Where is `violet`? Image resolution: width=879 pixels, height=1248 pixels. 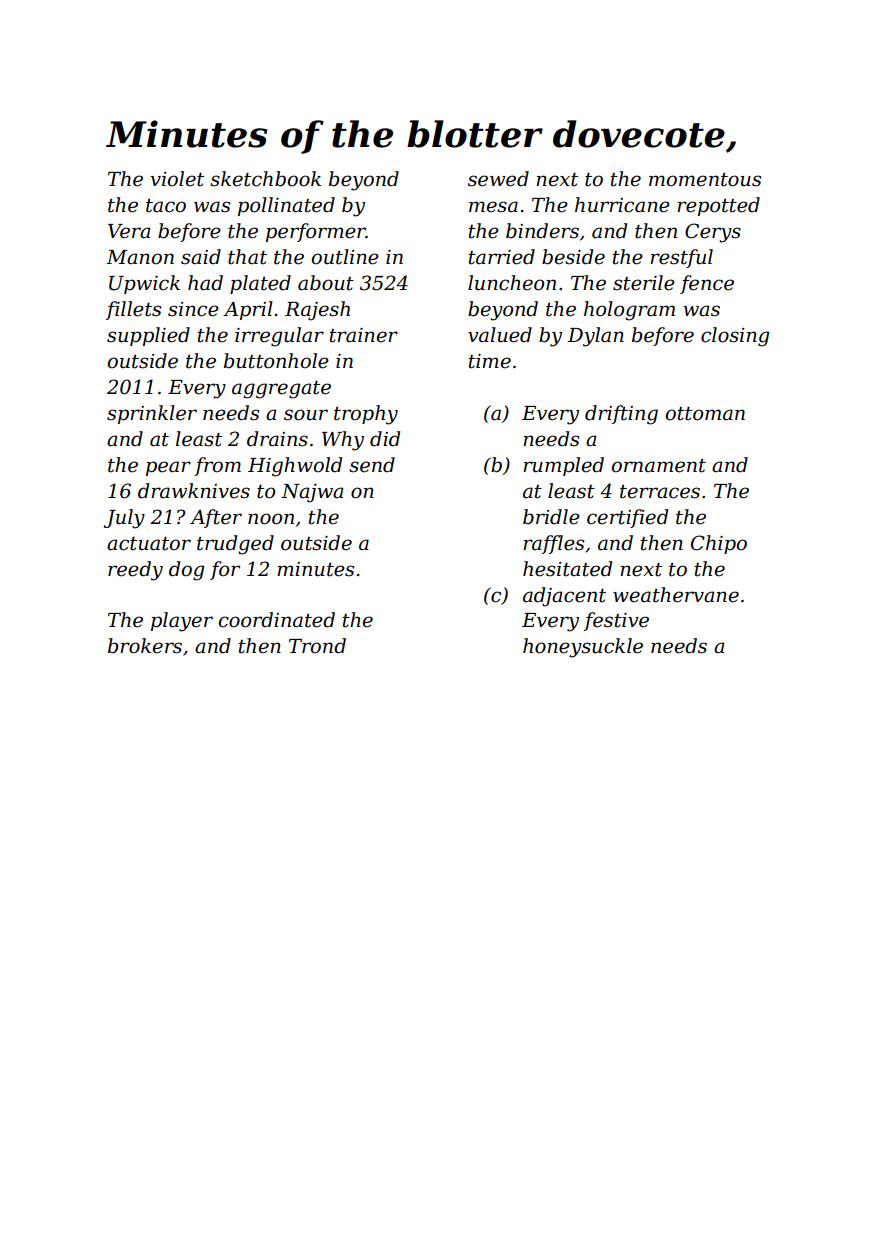 violet is located at coordinates (177, 179).
